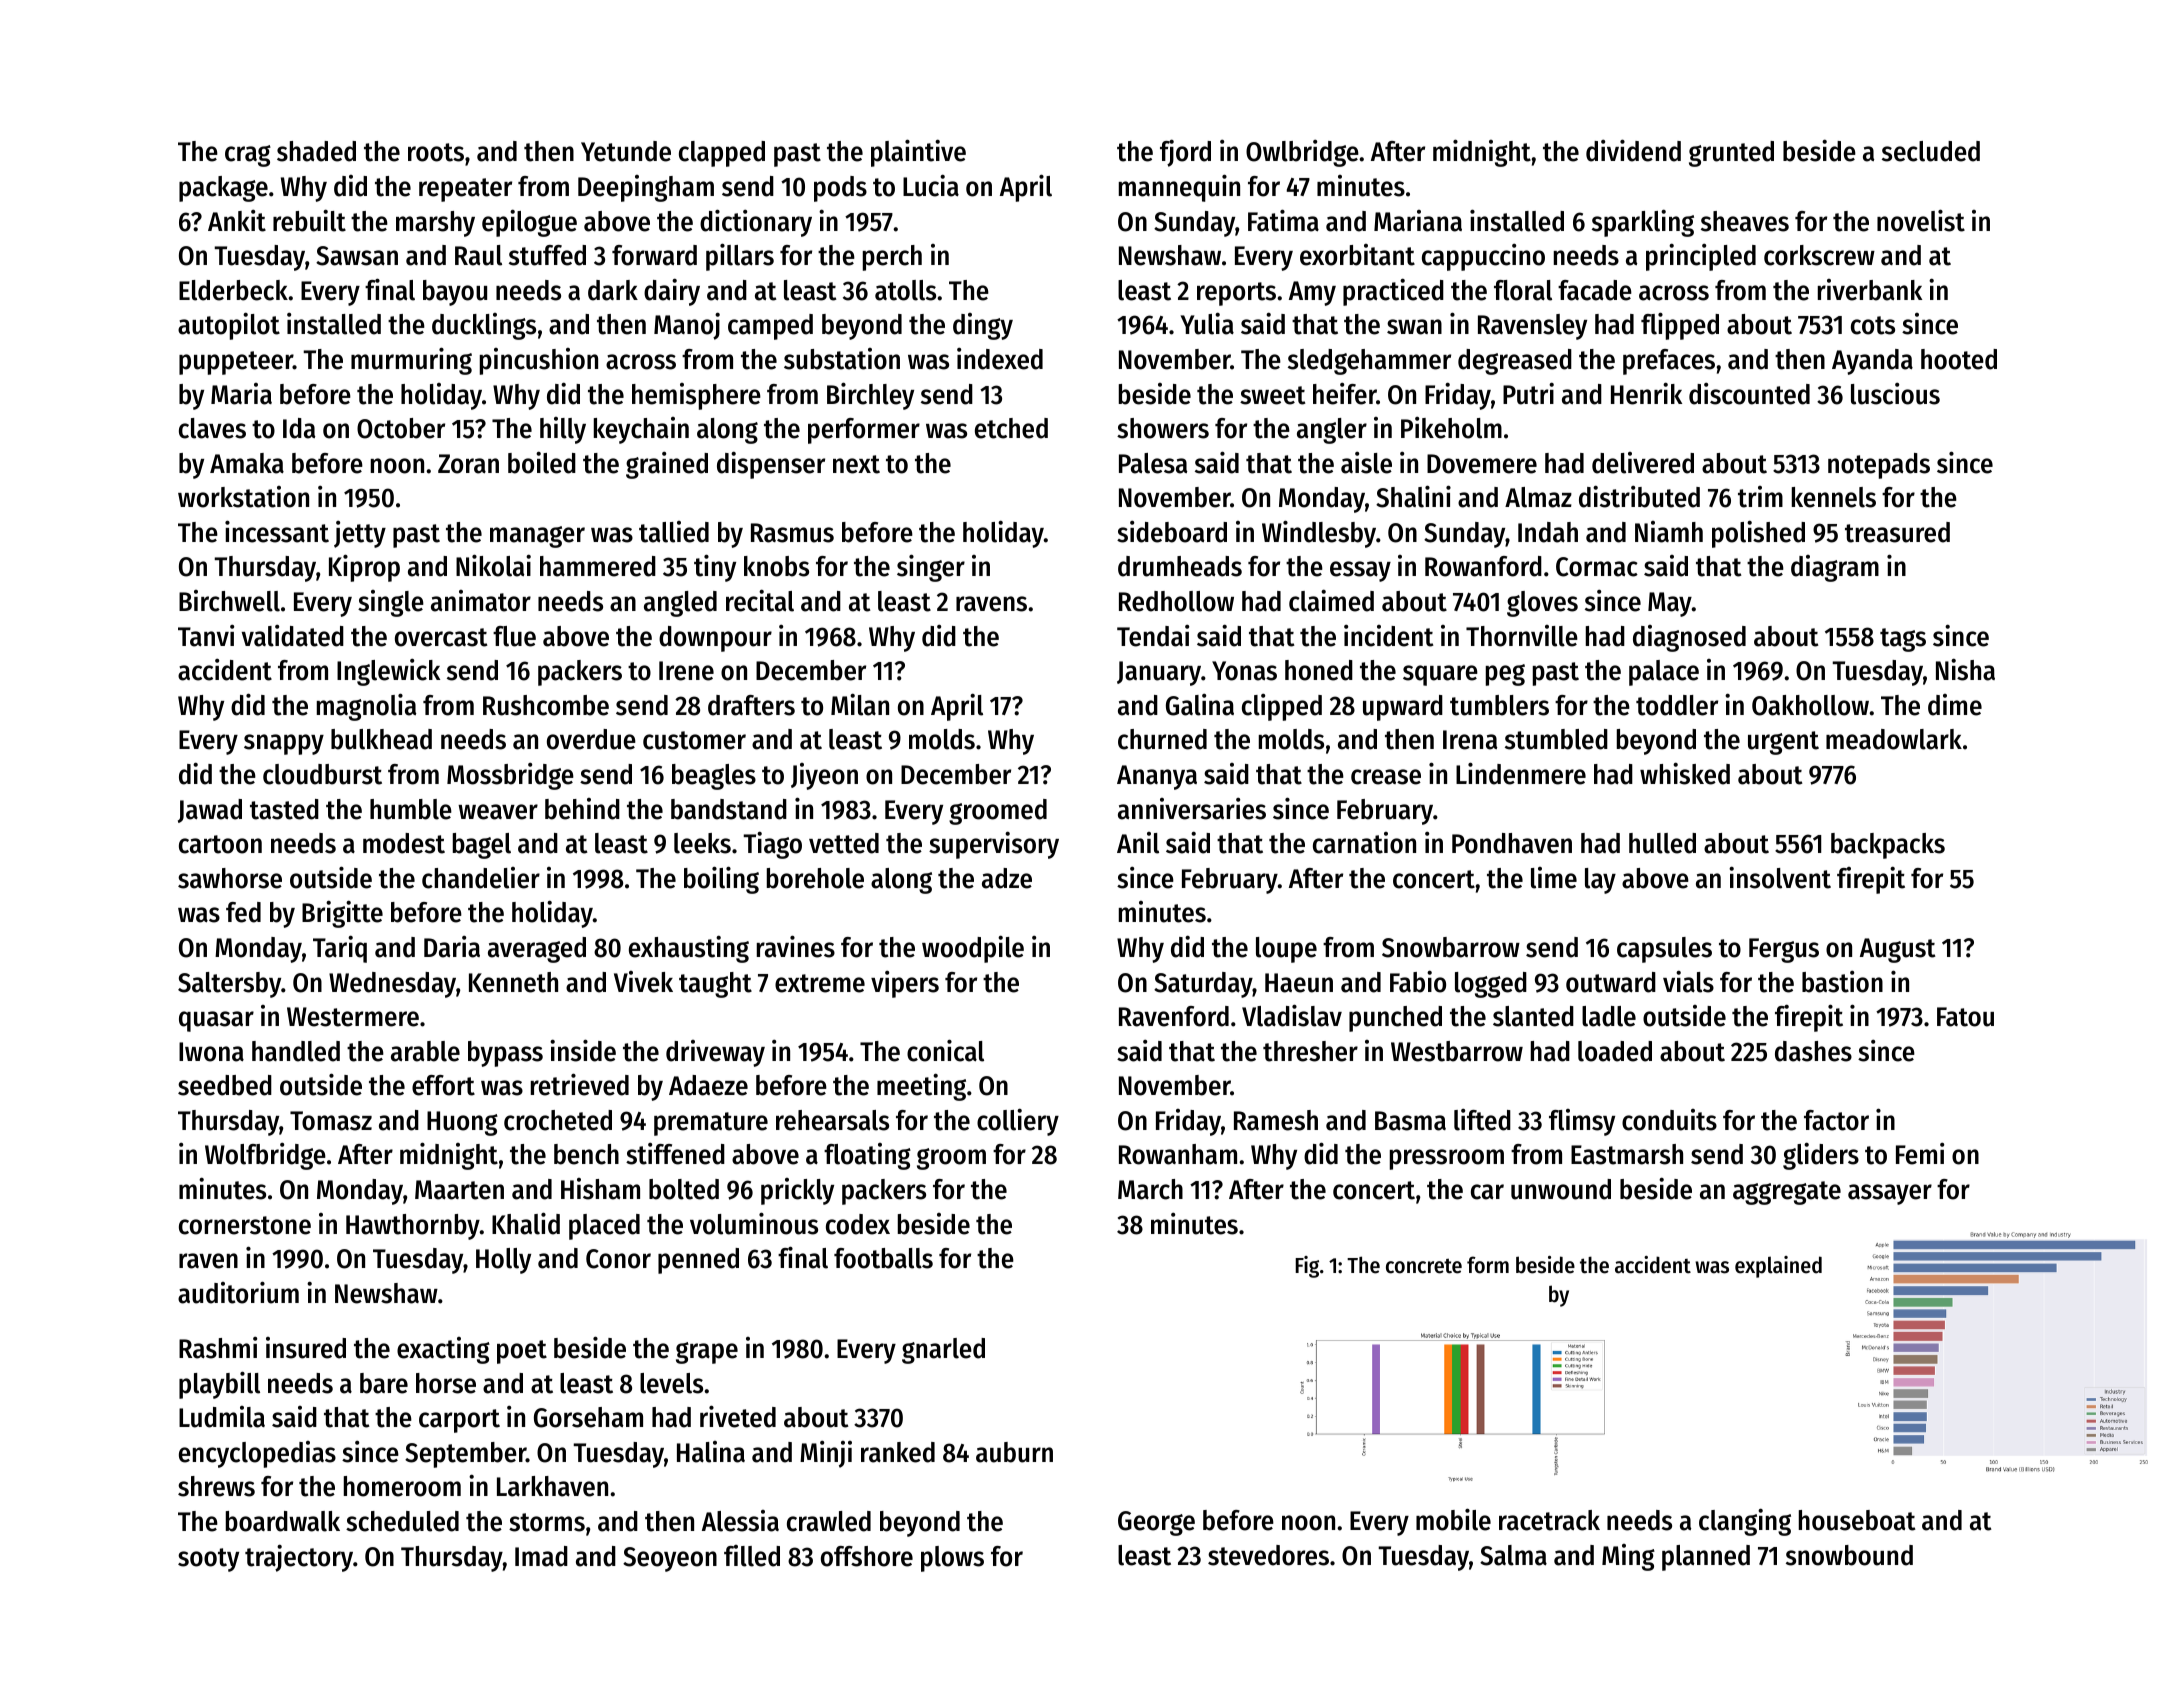 Image resolution: width=2178 pixels, height=1683 pixels. I want to click on plows, so click(952, 1559).
